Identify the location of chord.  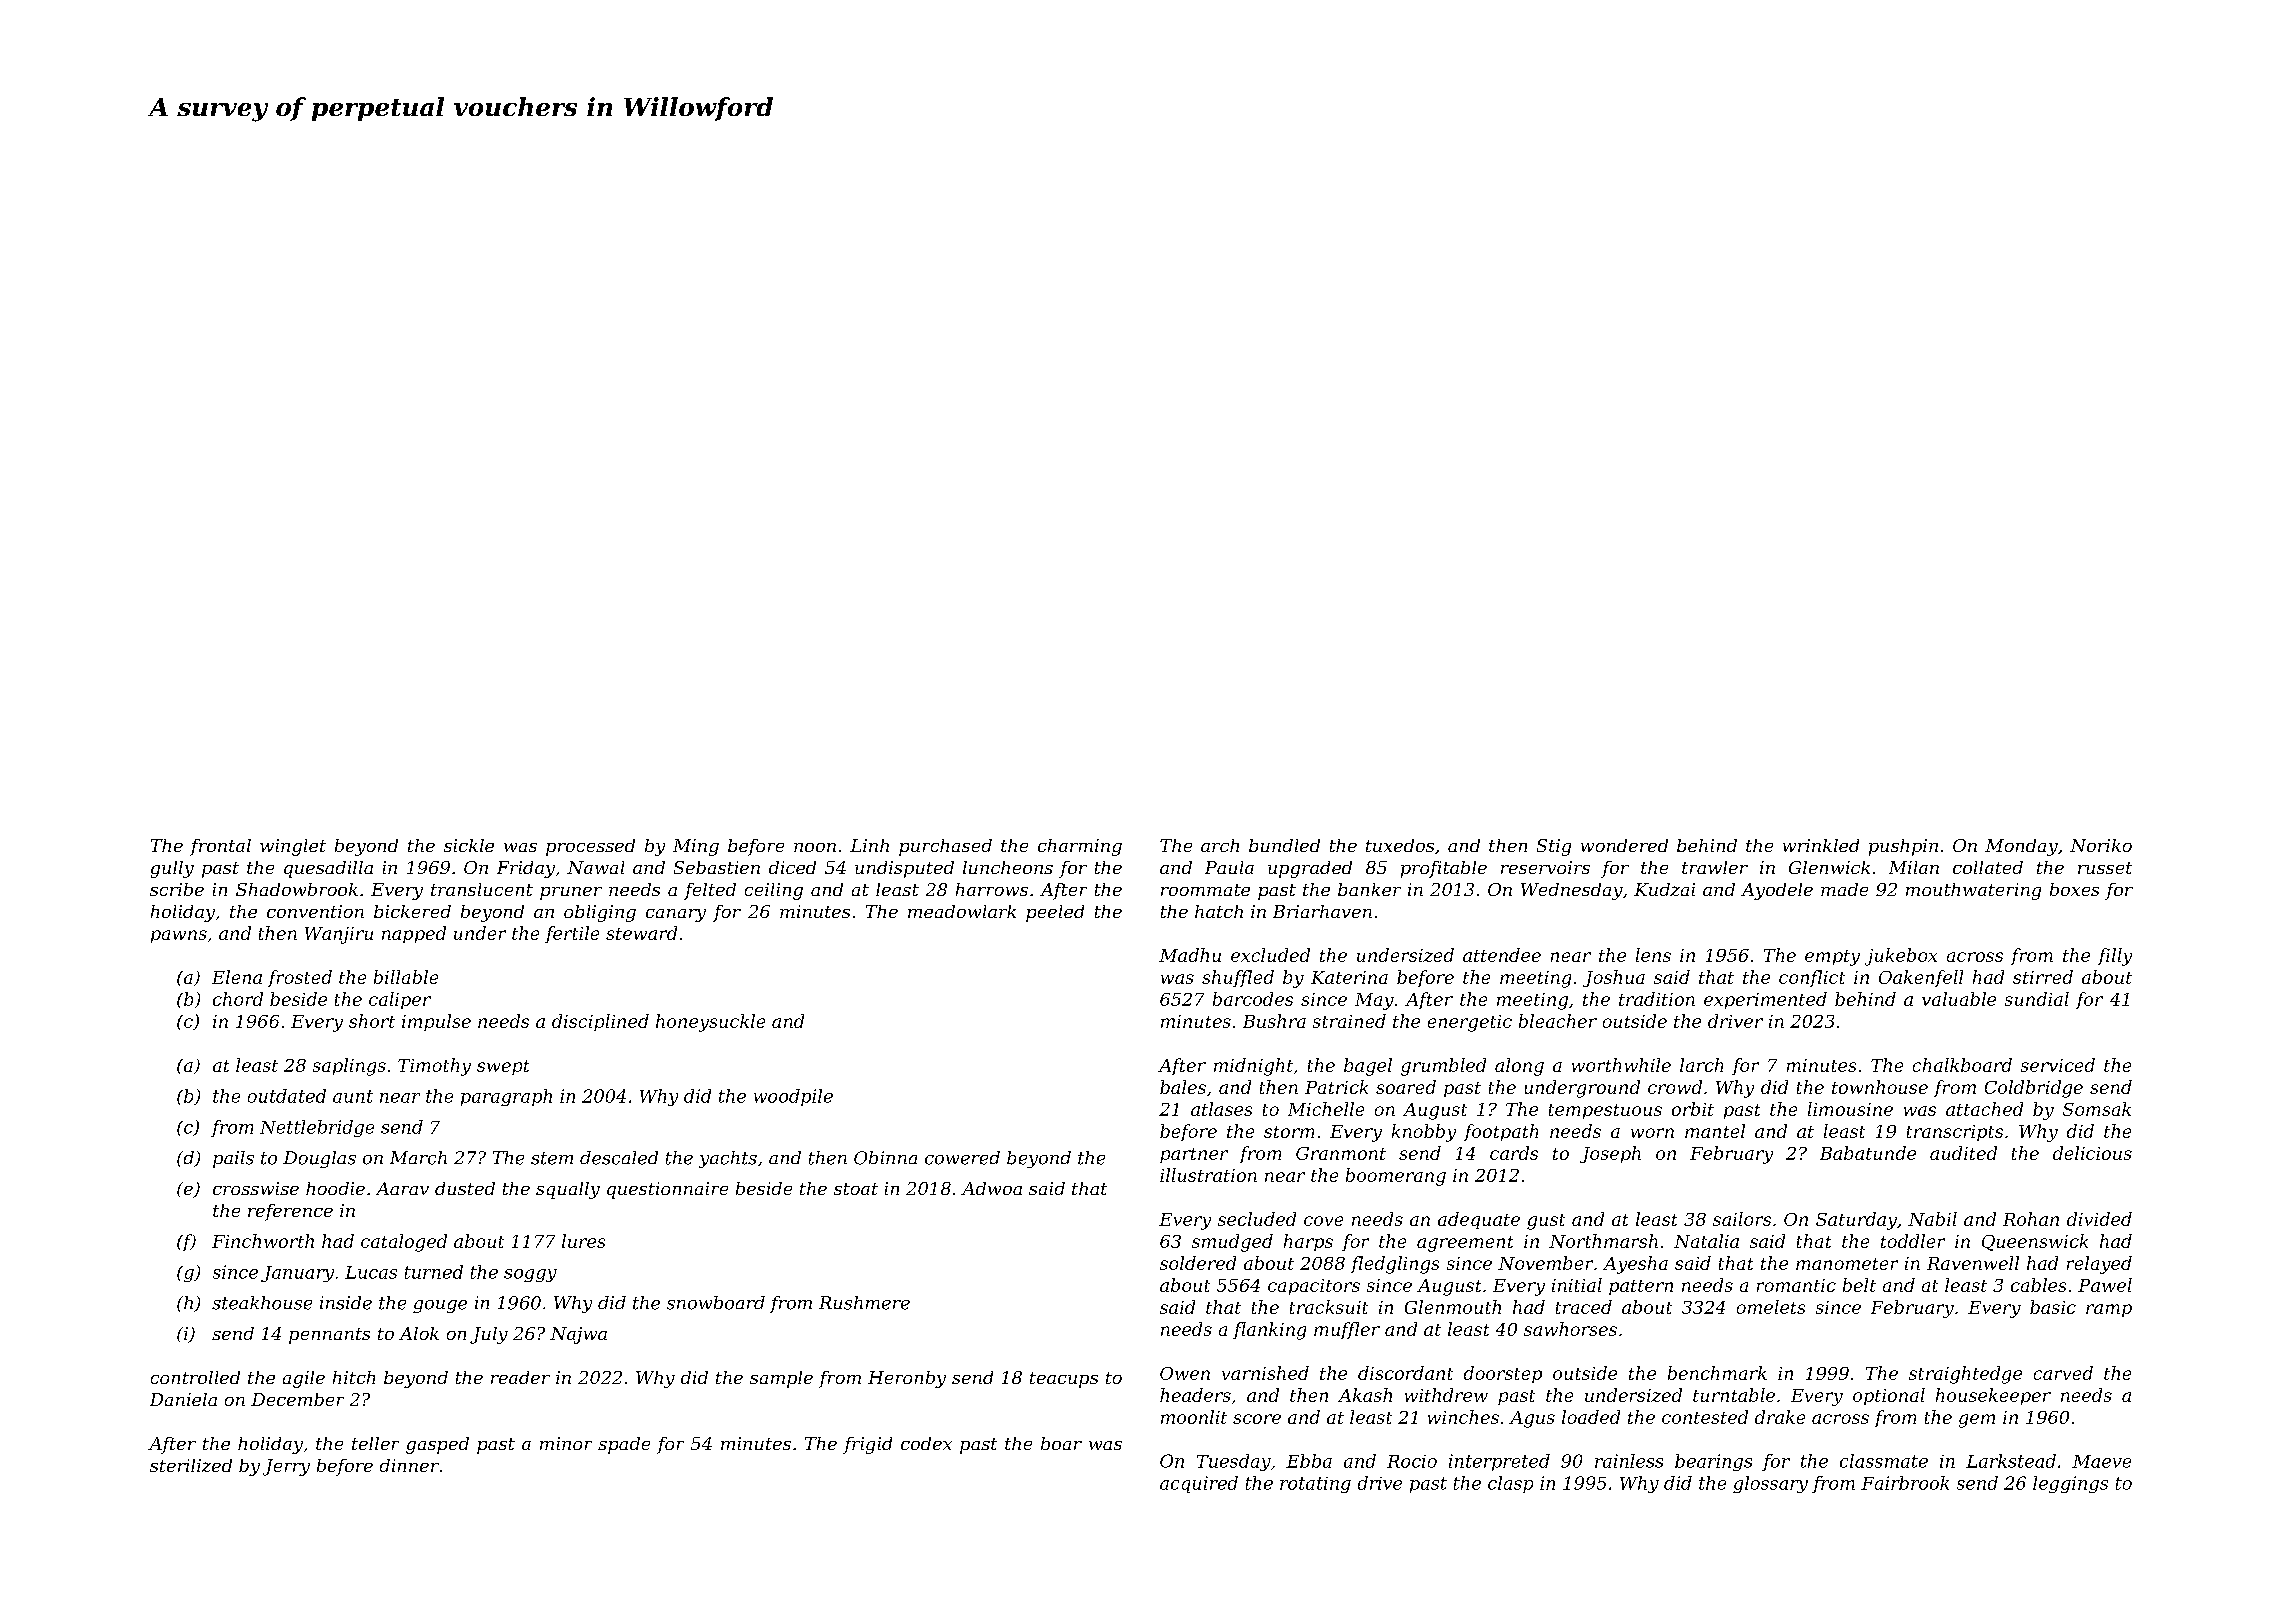
(238, 999).
